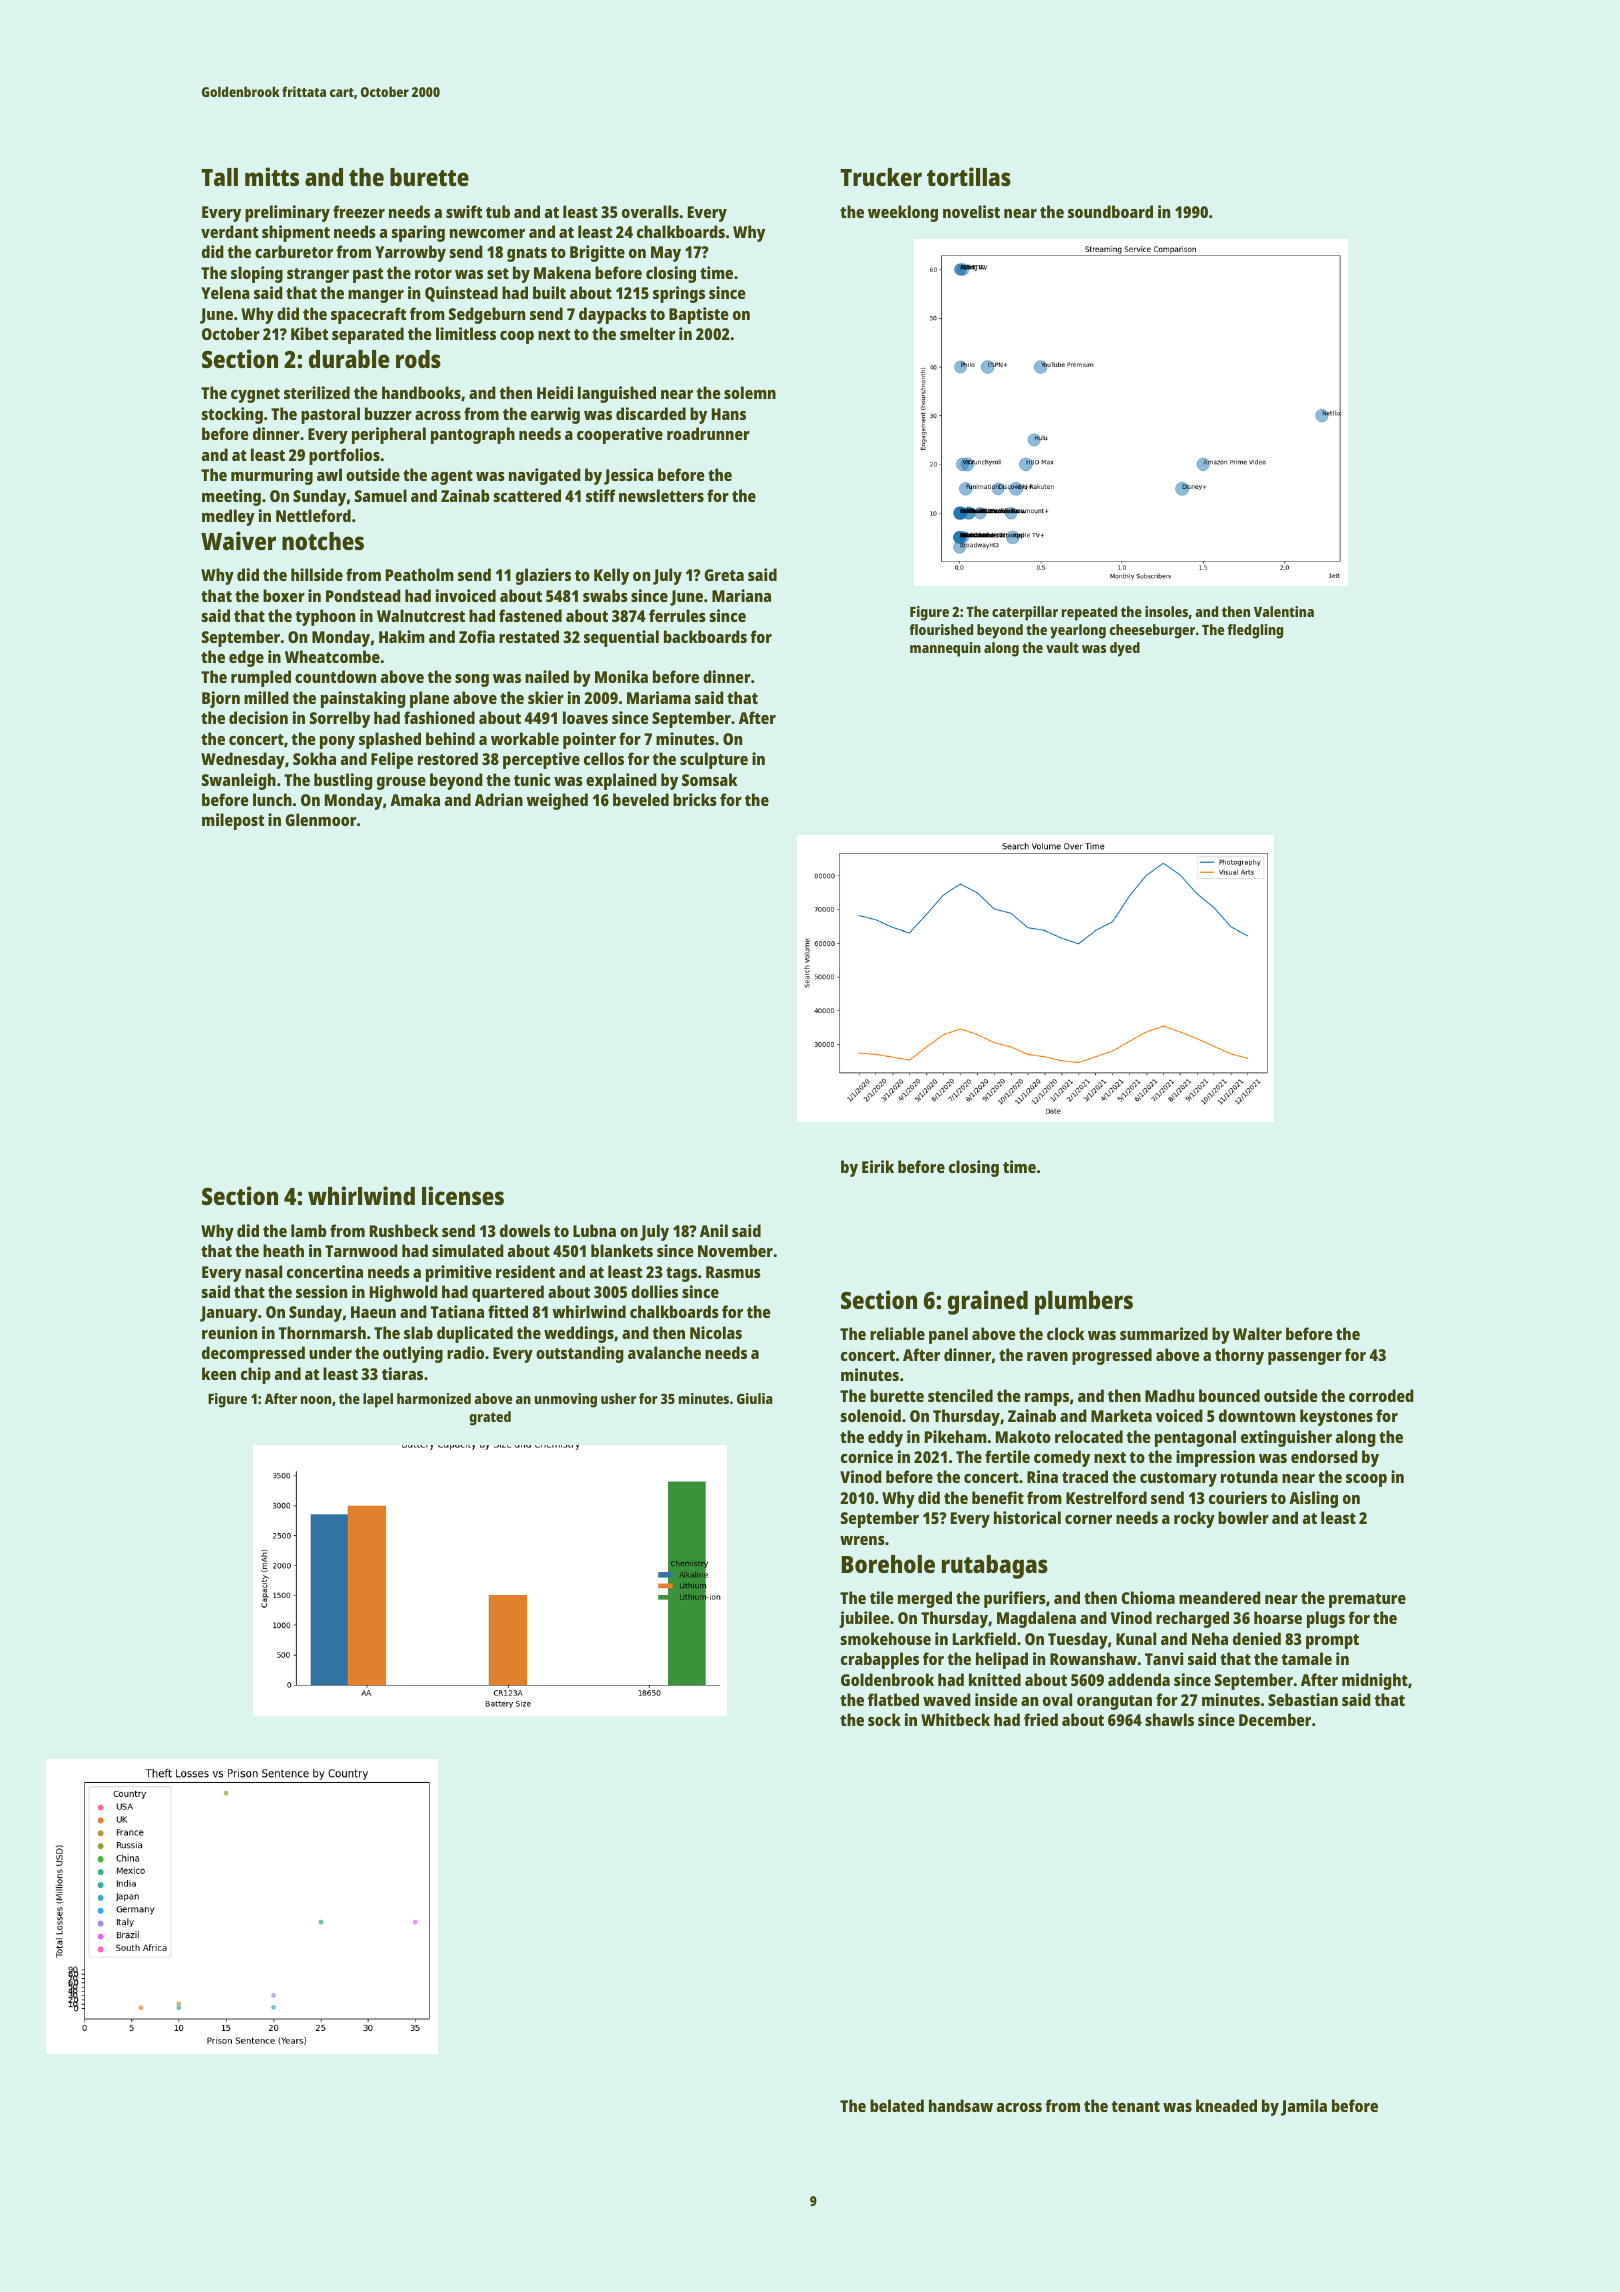 The height and width of the document is (2292, 1620). What do you see at coordinates (714, 1230) in the document?
I see `Anil` at bounding box center [714, 1230].
